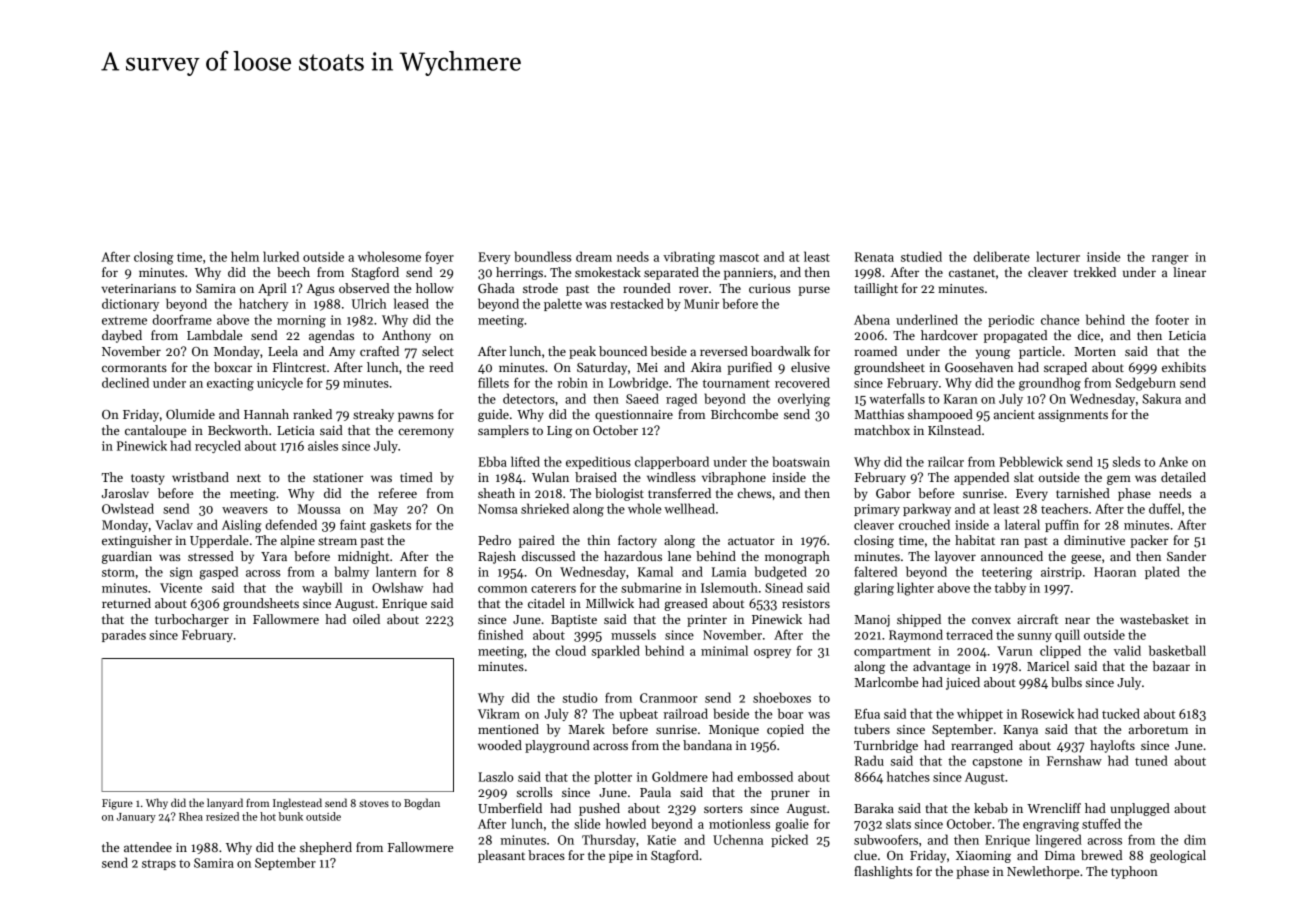 This page has width=1308, height=924. What do you see at coordinates (155, 431) in the page?
I see `cantaloupe` at bounding box center [155, 431].
